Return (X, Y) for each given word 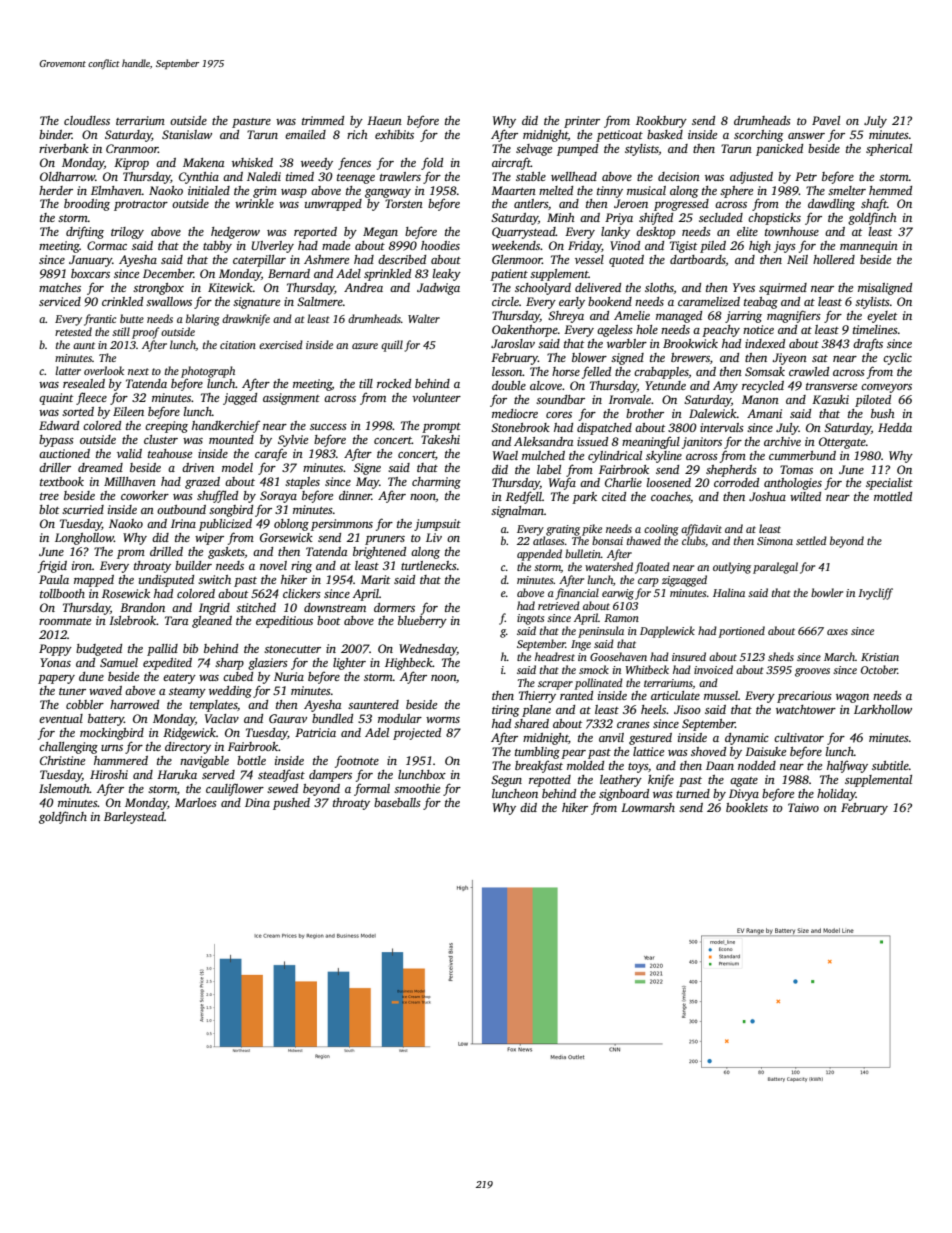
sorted (78, 411)
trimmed (323, 120)
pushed (291, 804)
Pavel (826, 120)
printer (582, 122)
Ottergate (842, 443)
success (328, 427)
